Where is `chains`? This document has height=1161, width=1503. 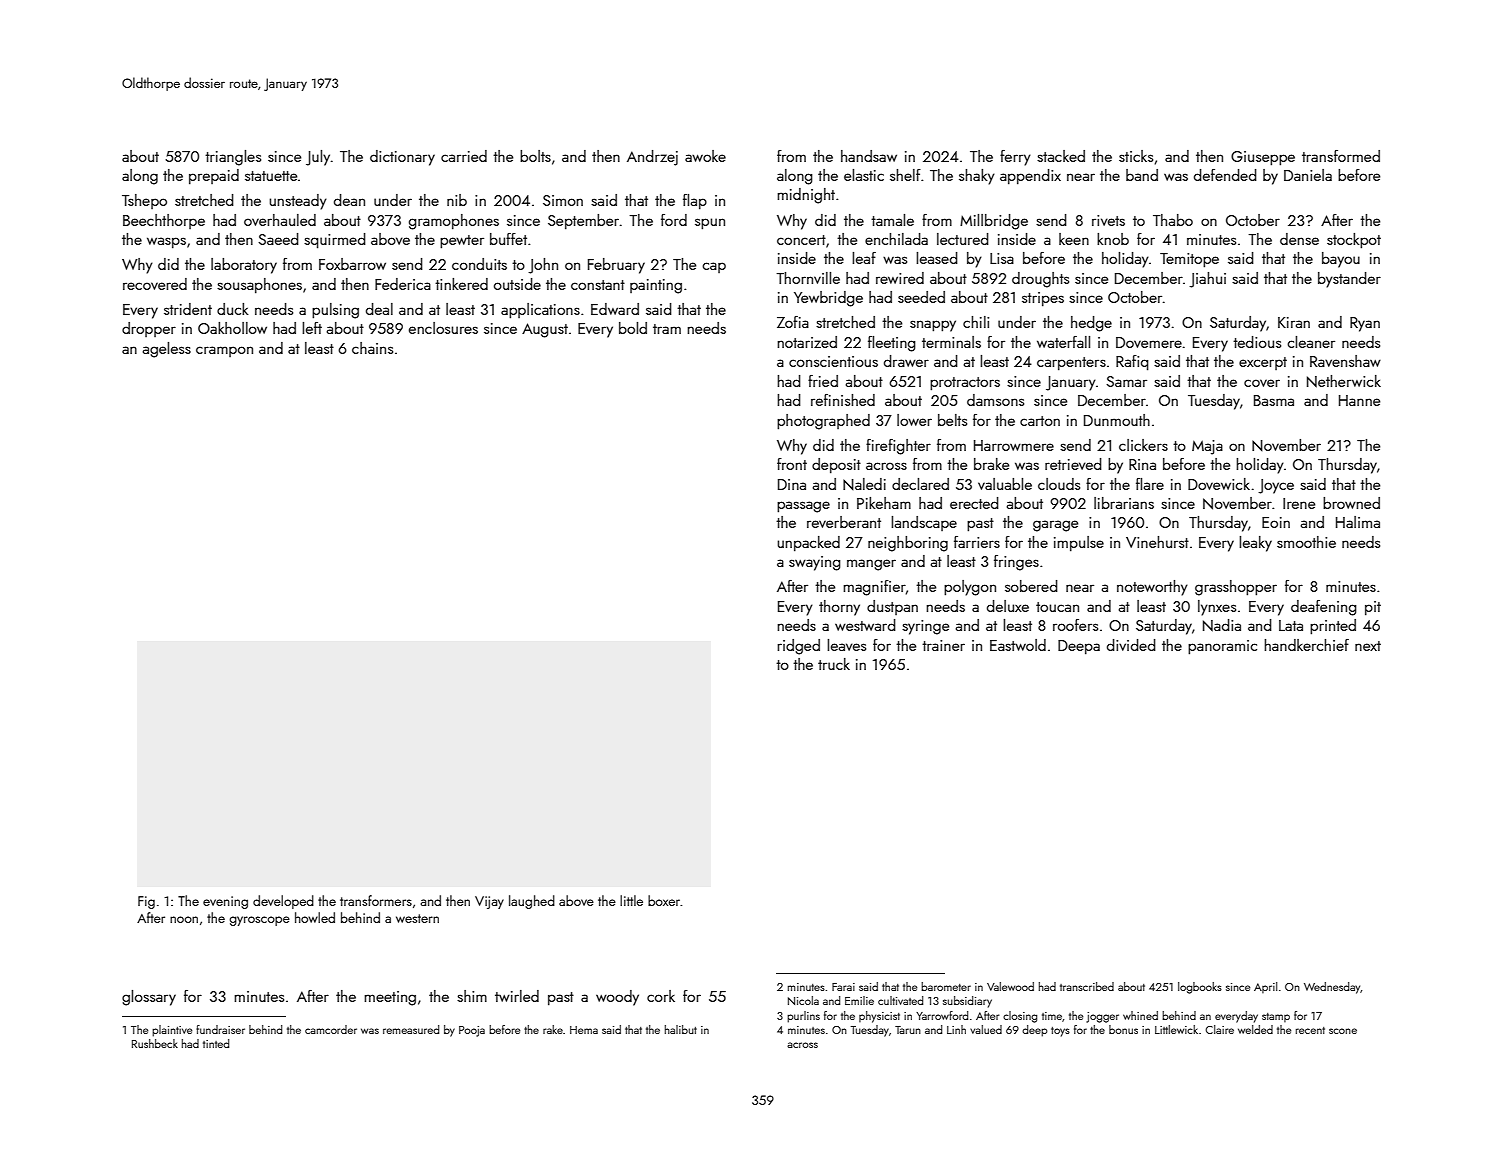 chains is located at coordinates (372, 348).
